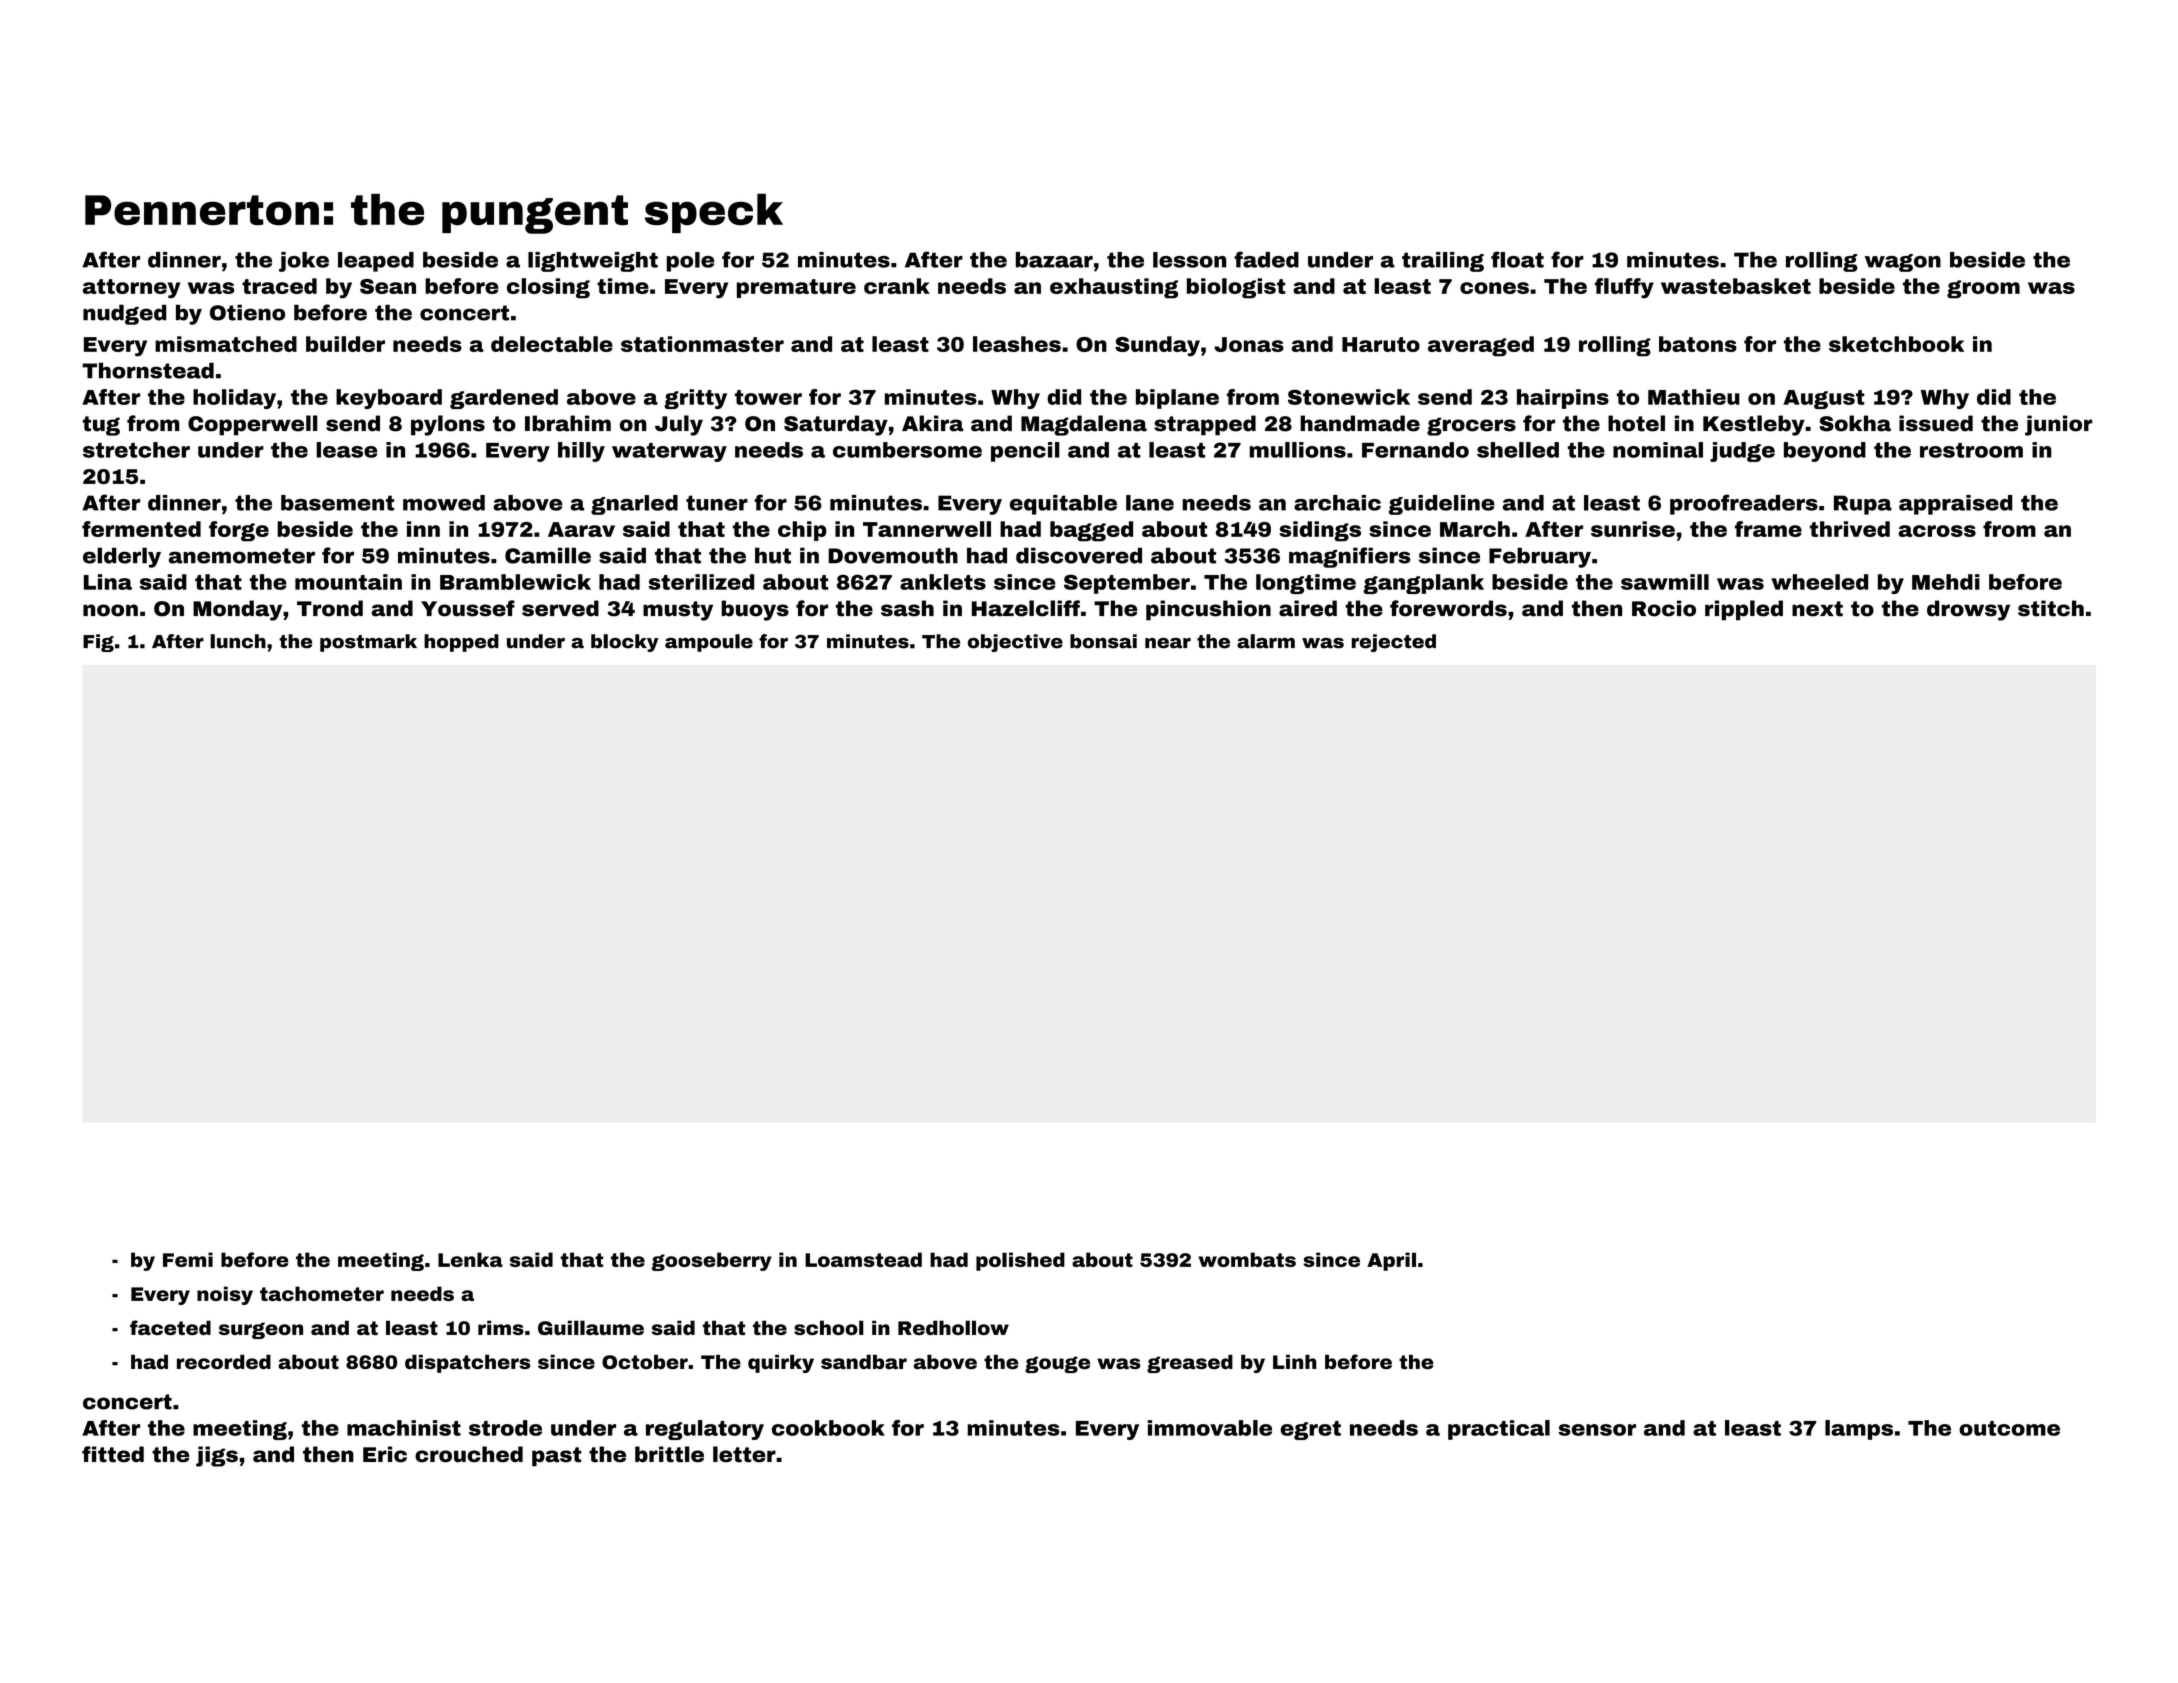 The height and width of the page is (1683, 2178). What do you see at coordinates (1247, 1259) in the page?
I see `wombats` at bounding box center [1247, 1259].
